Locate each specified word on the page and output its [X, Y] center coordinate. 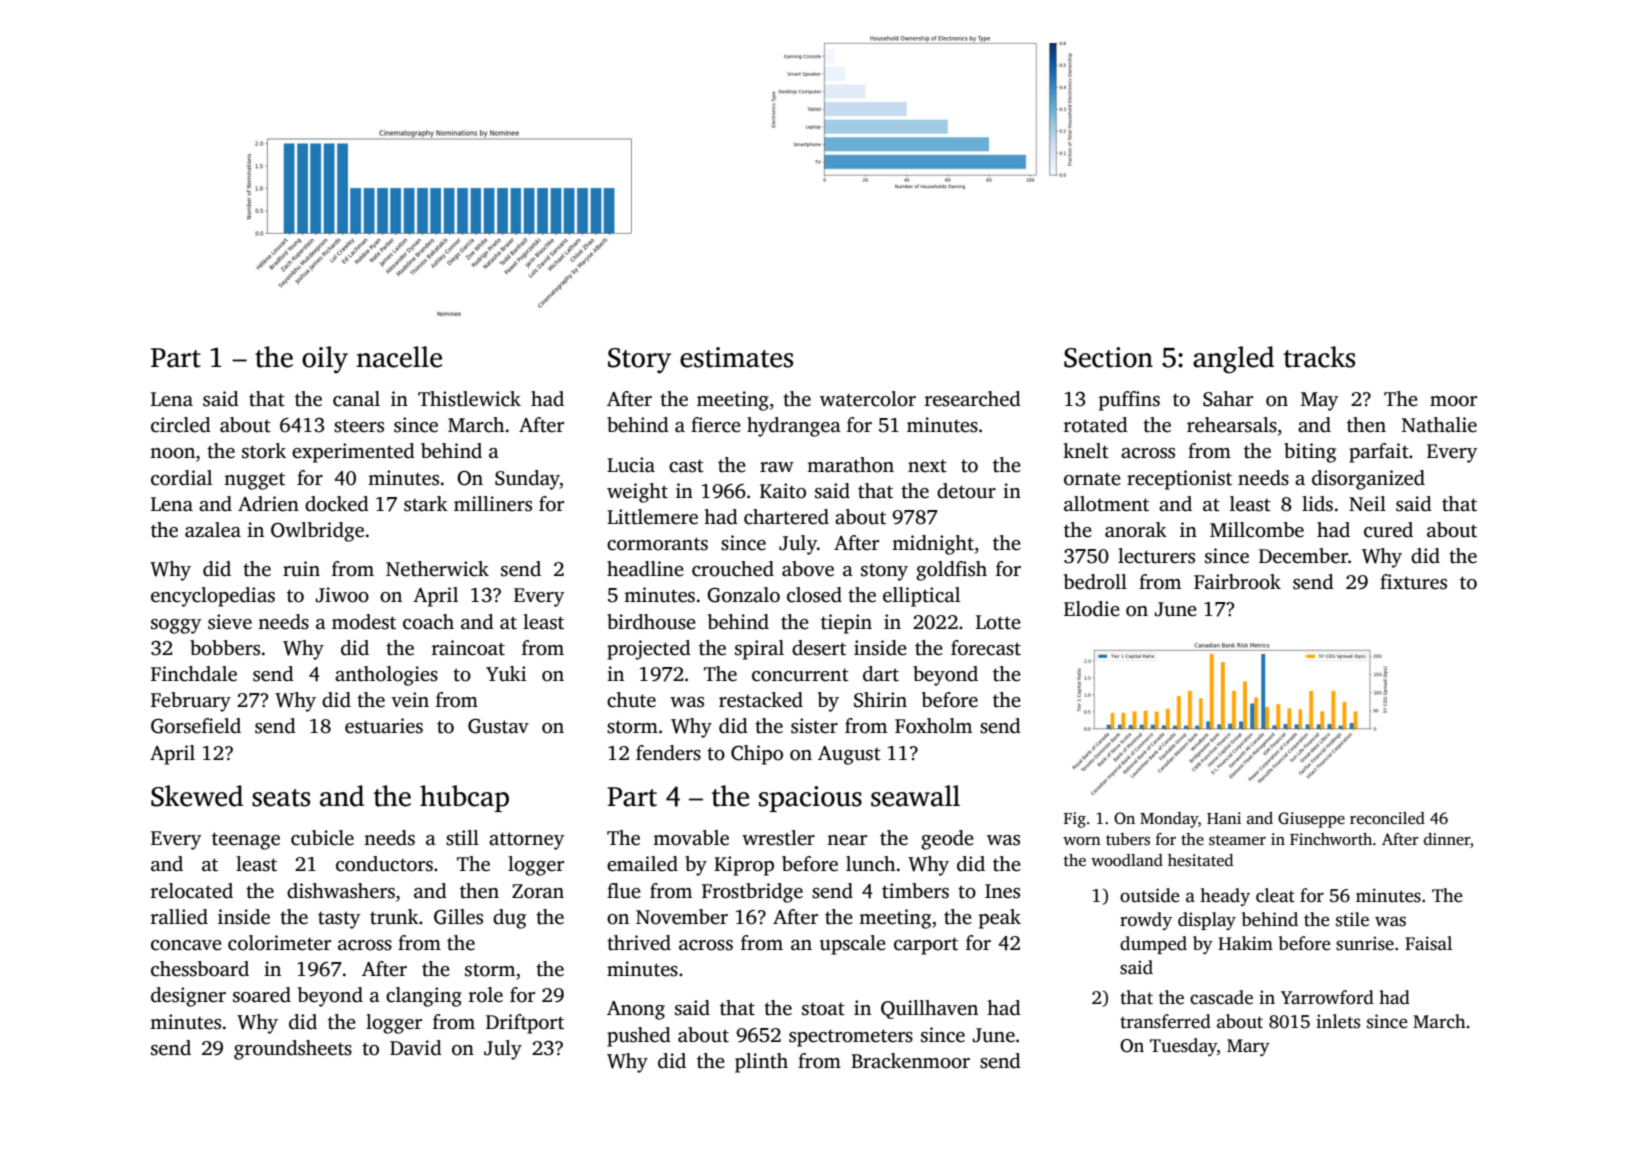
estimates [736, 357]
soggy [176, 626]
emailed [642, 864]
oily [325, 360]
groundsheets [293, 1050]
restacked [761, 700]
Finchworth [1331, 839]
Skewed [197, 796]
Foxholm [933, 726]
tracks [1319, 357]
